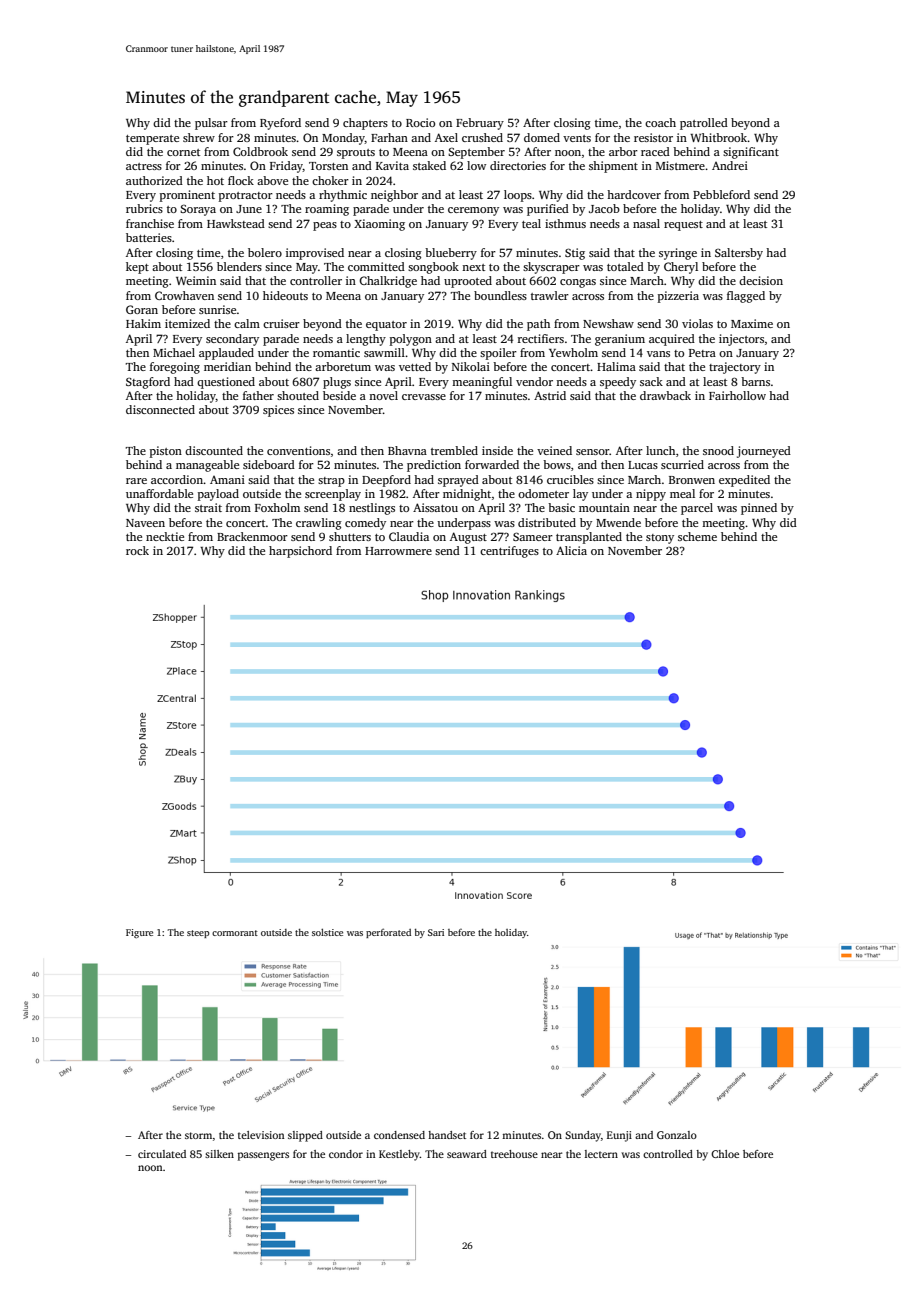 This document has height=1314, width=924. Describe the element at coordinates (420, 122) in the document. I see `Rocio` at that location.
